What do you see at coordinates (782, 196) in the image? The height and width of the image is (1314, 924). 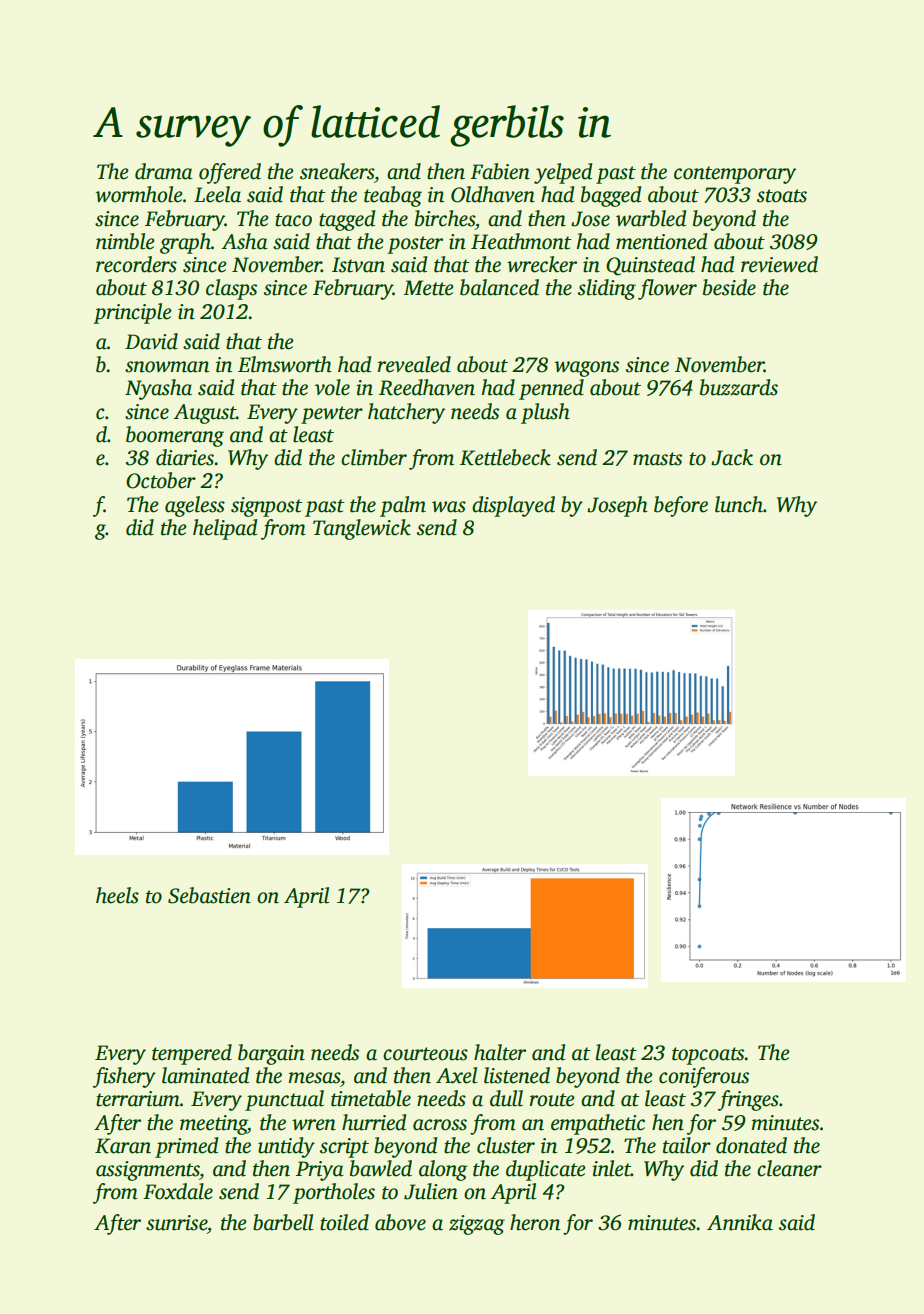 I see `stoats` at bounding box center [782, 196].
